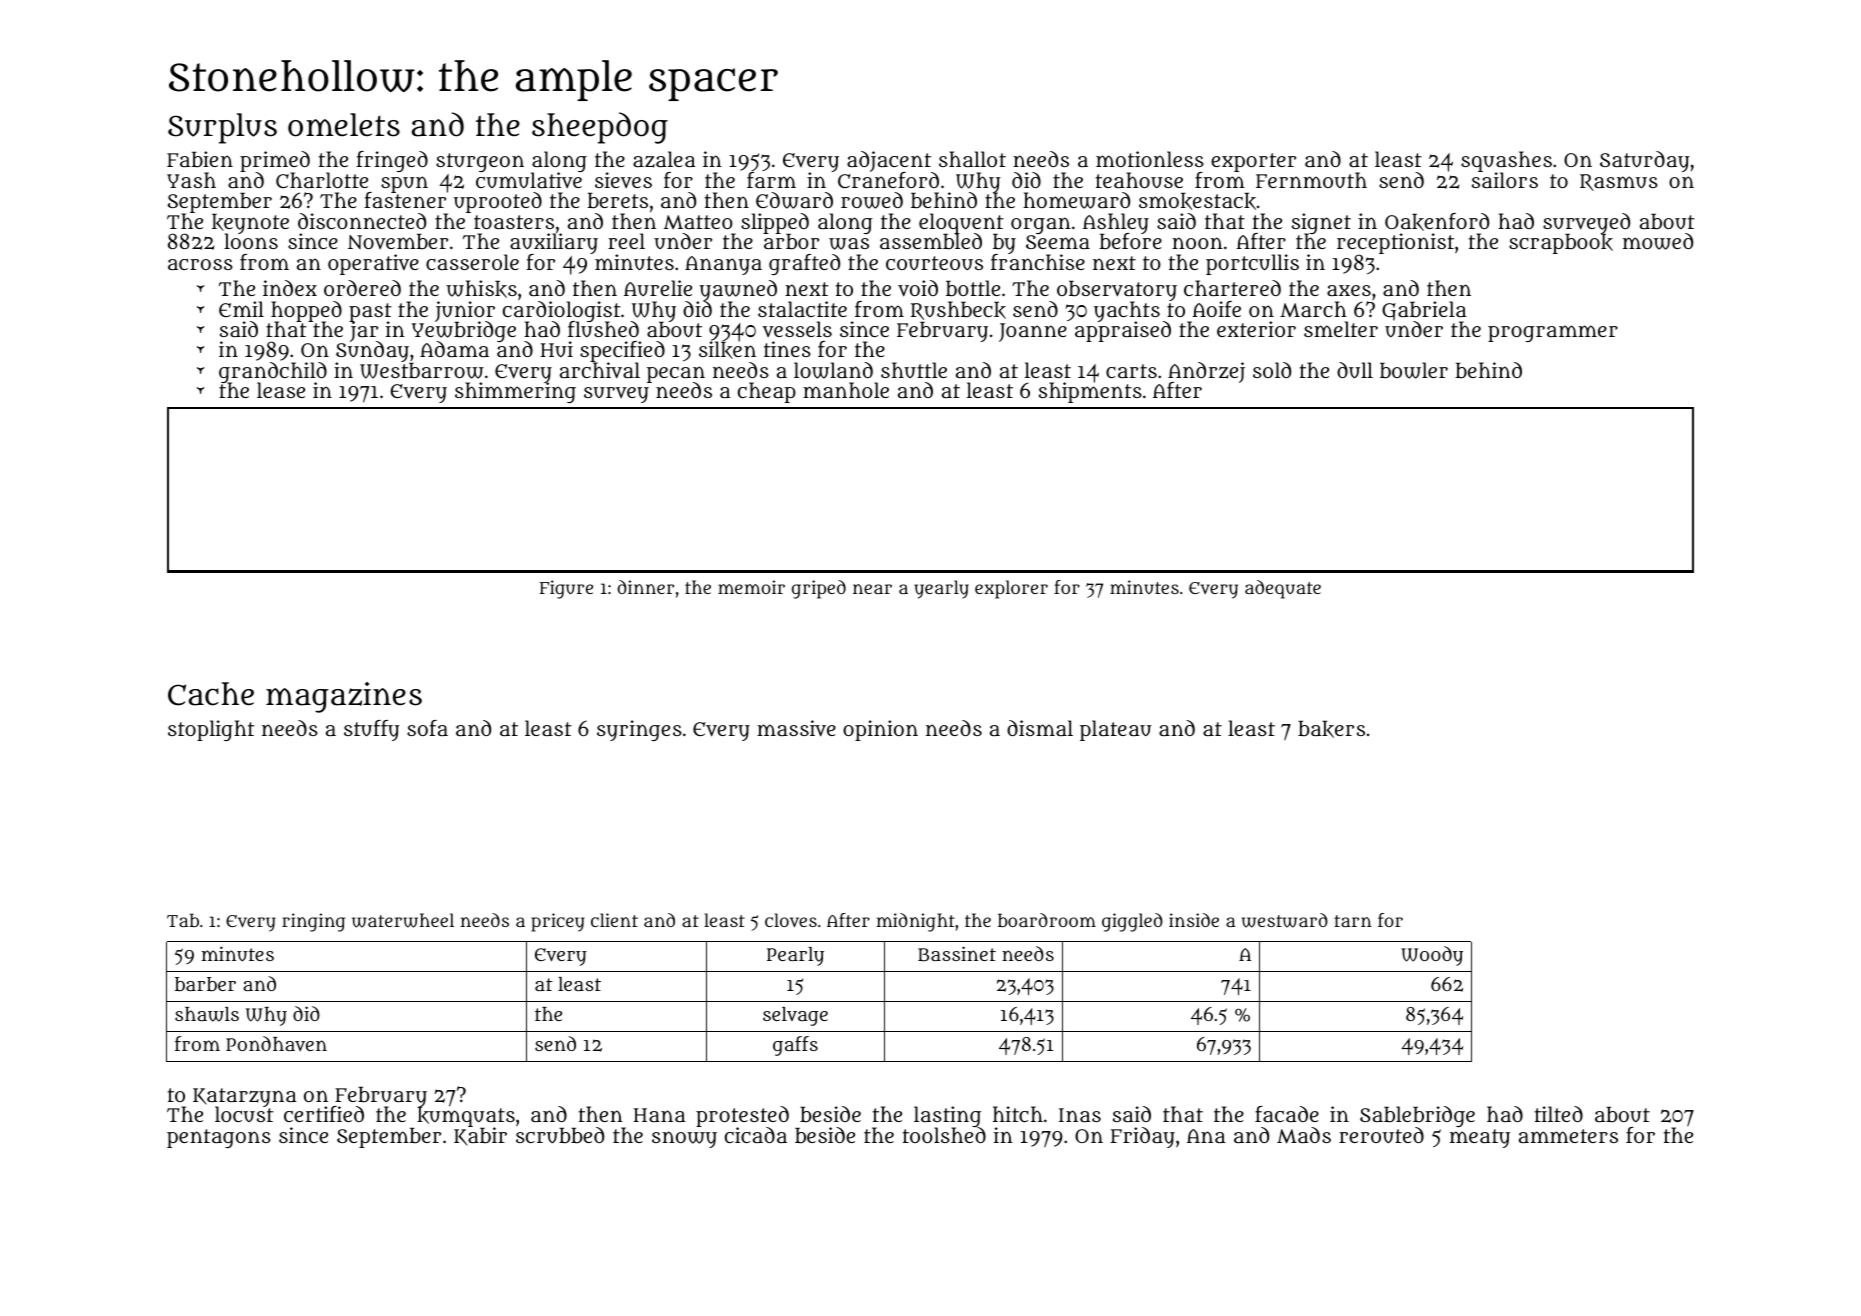  I want to click on Fernmouth, so click(1311, 180).
